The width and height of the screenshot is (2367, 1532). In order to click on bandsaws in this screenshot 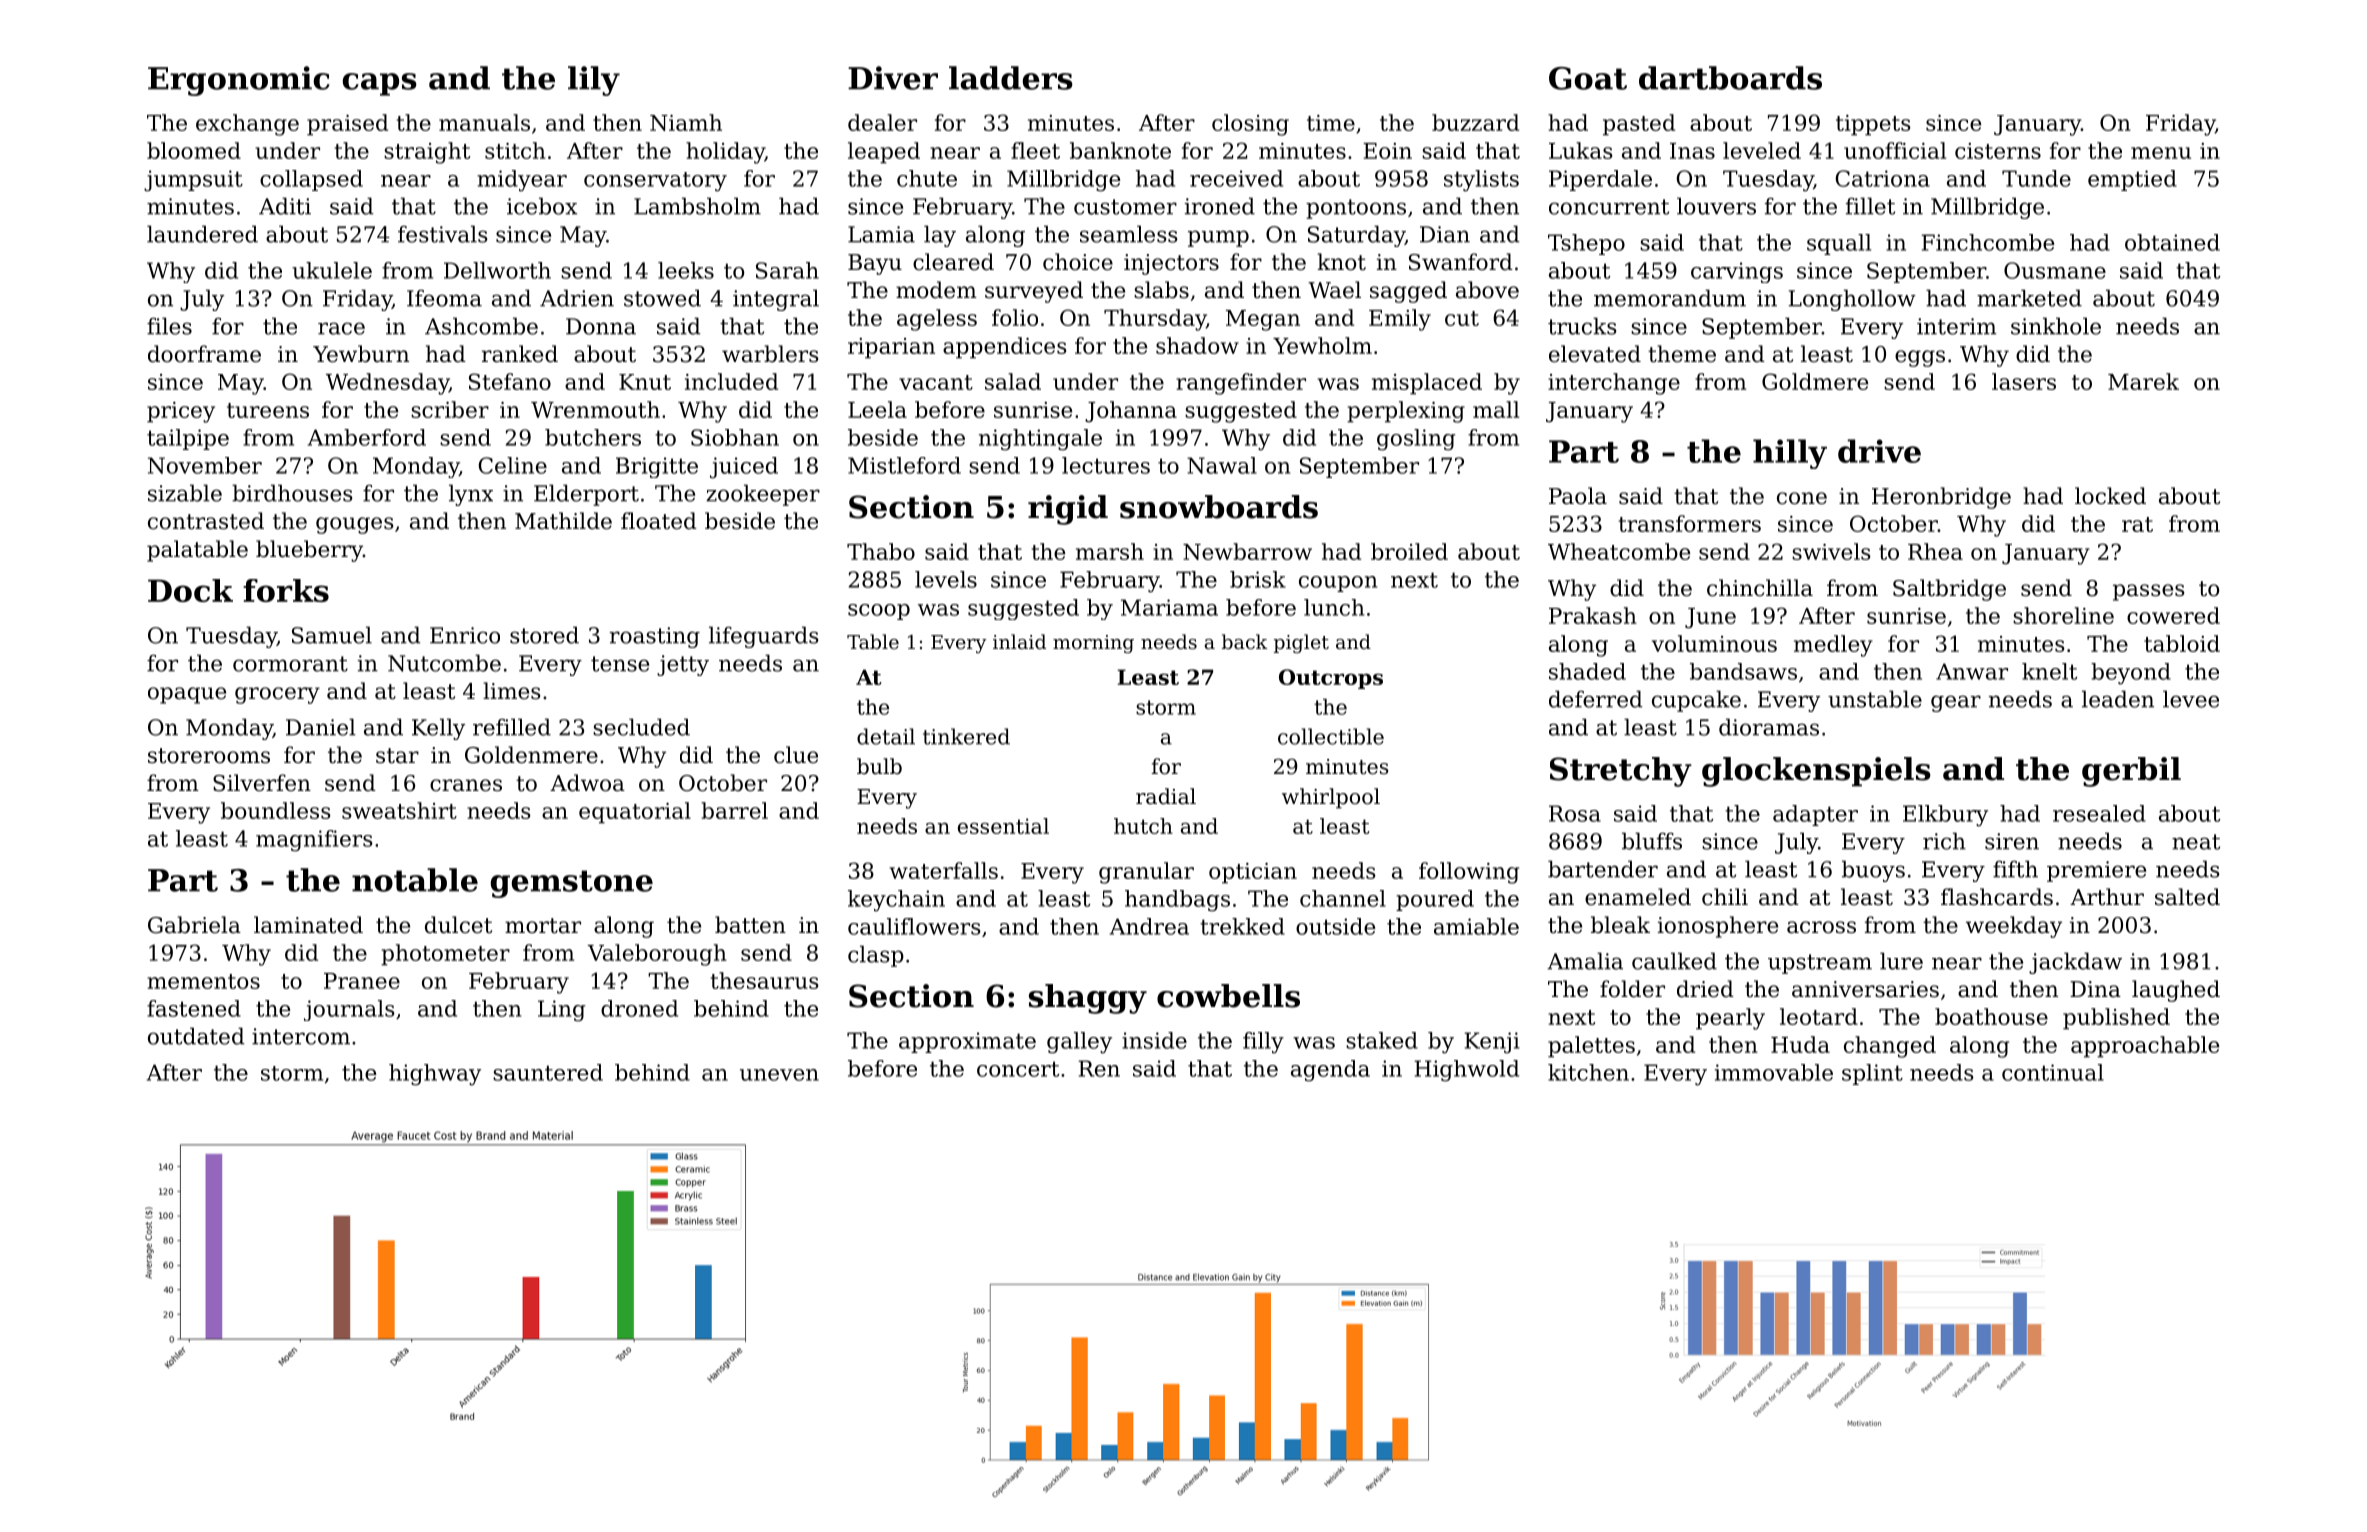, I will do `click(1743, 671)`.
